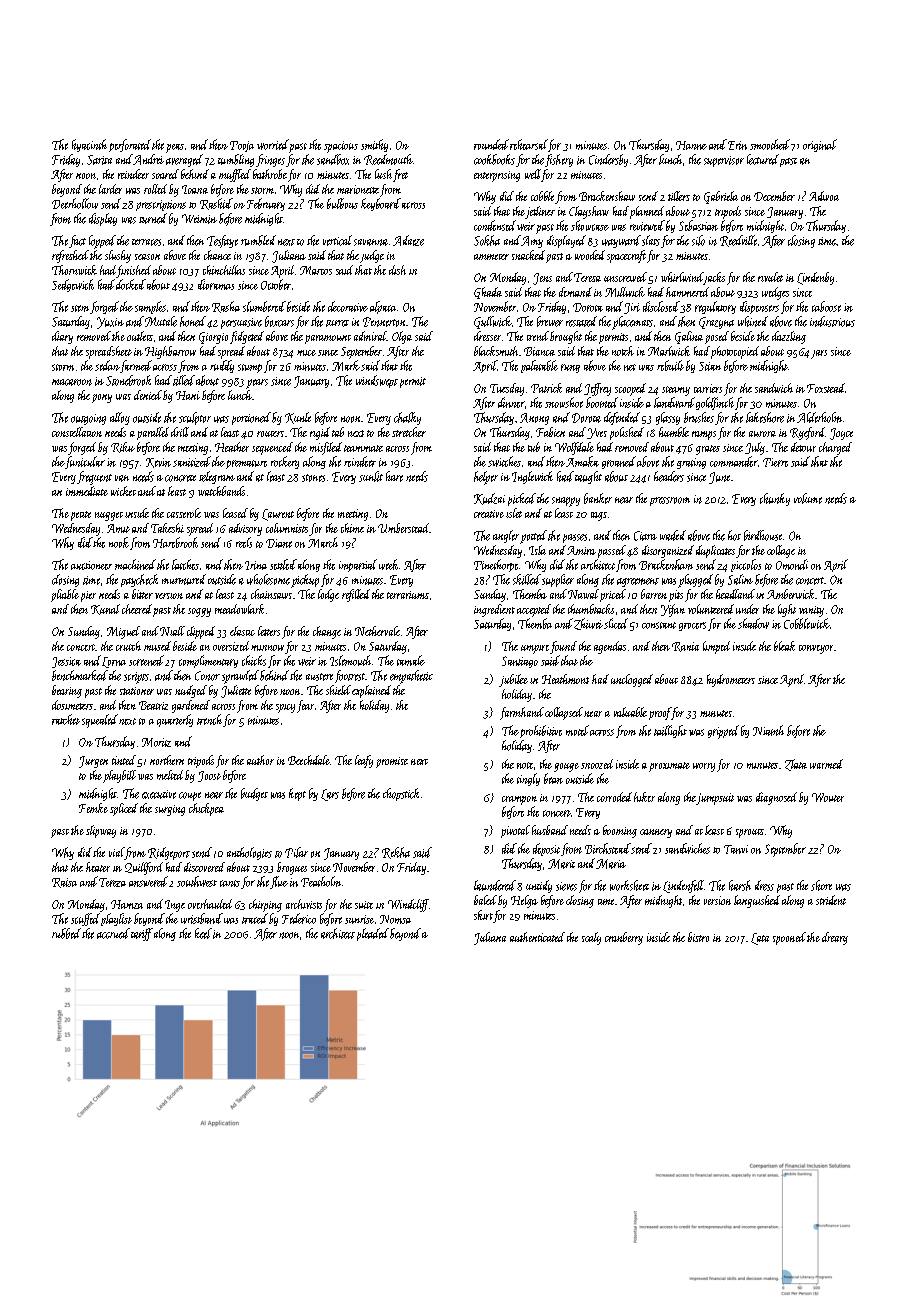  Describe the element at coordinates (494, 610) in the screenshot. I see `ingredient` at that location.
